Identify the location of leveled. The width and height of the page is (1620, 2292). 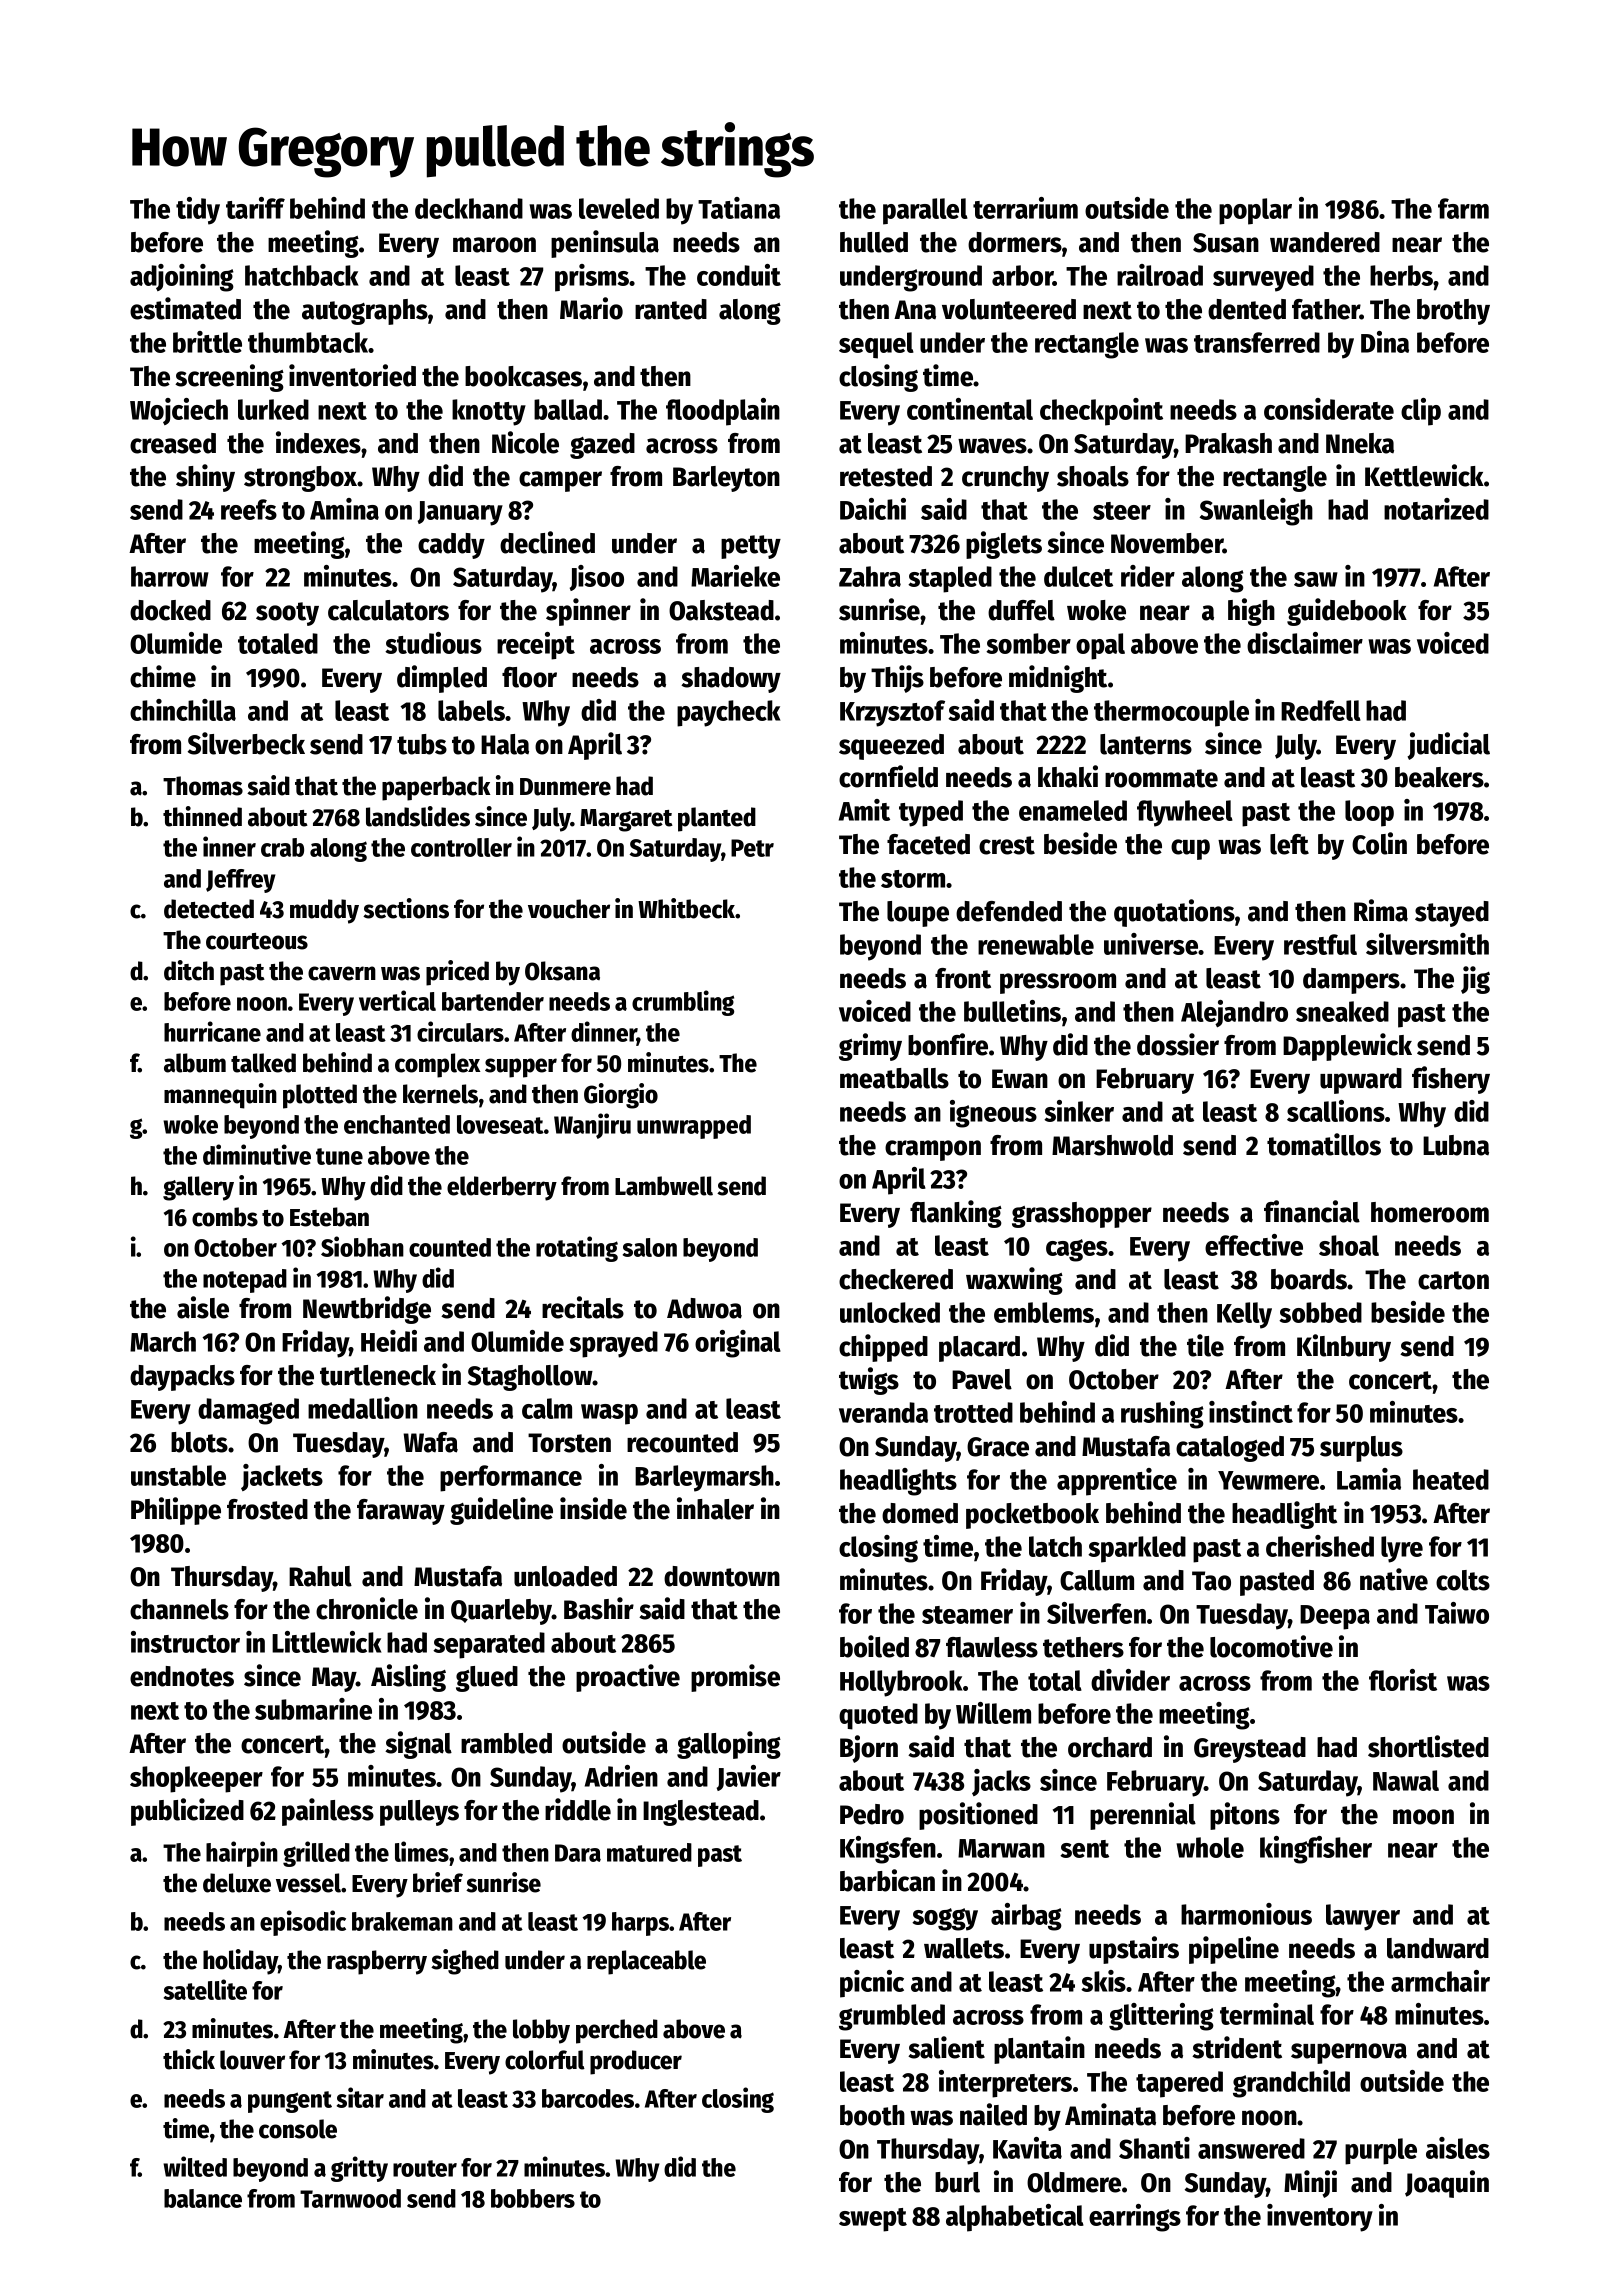
(619, 208).
